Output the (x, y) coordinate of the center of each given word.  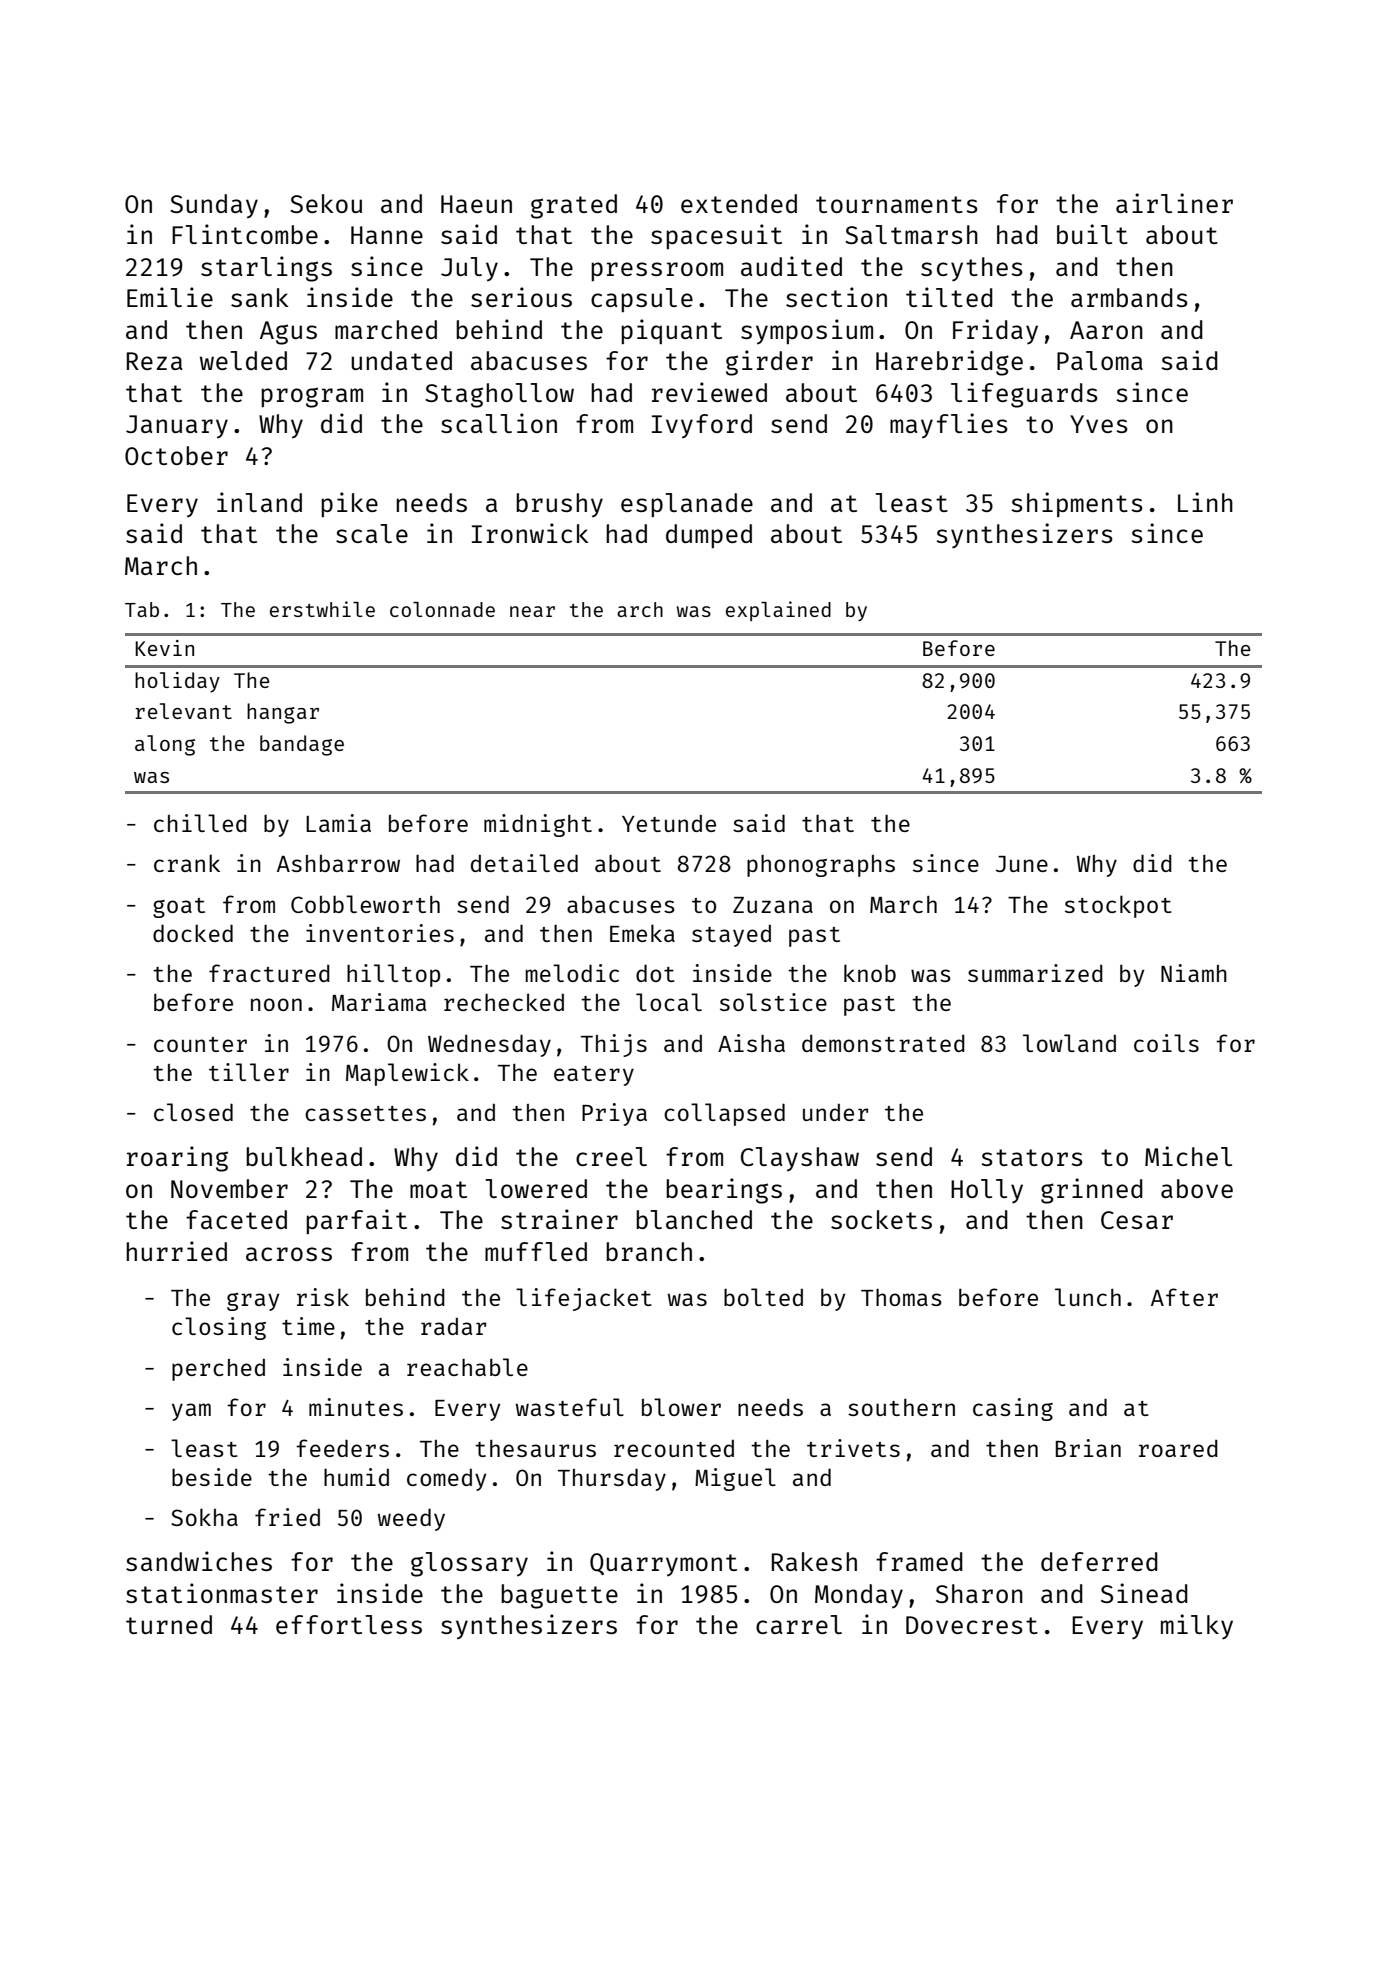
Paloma (1100, 360)
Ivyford (702, 426)
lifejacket (584, 1299)
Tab (142, 609)
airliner (1174, 203)
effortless (349, 1624)
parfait (356, 1221)
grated (574, 206)
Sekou (326, 203)
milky (1197, 1627)
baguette (559, 1596)
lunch (1088, 1297)
